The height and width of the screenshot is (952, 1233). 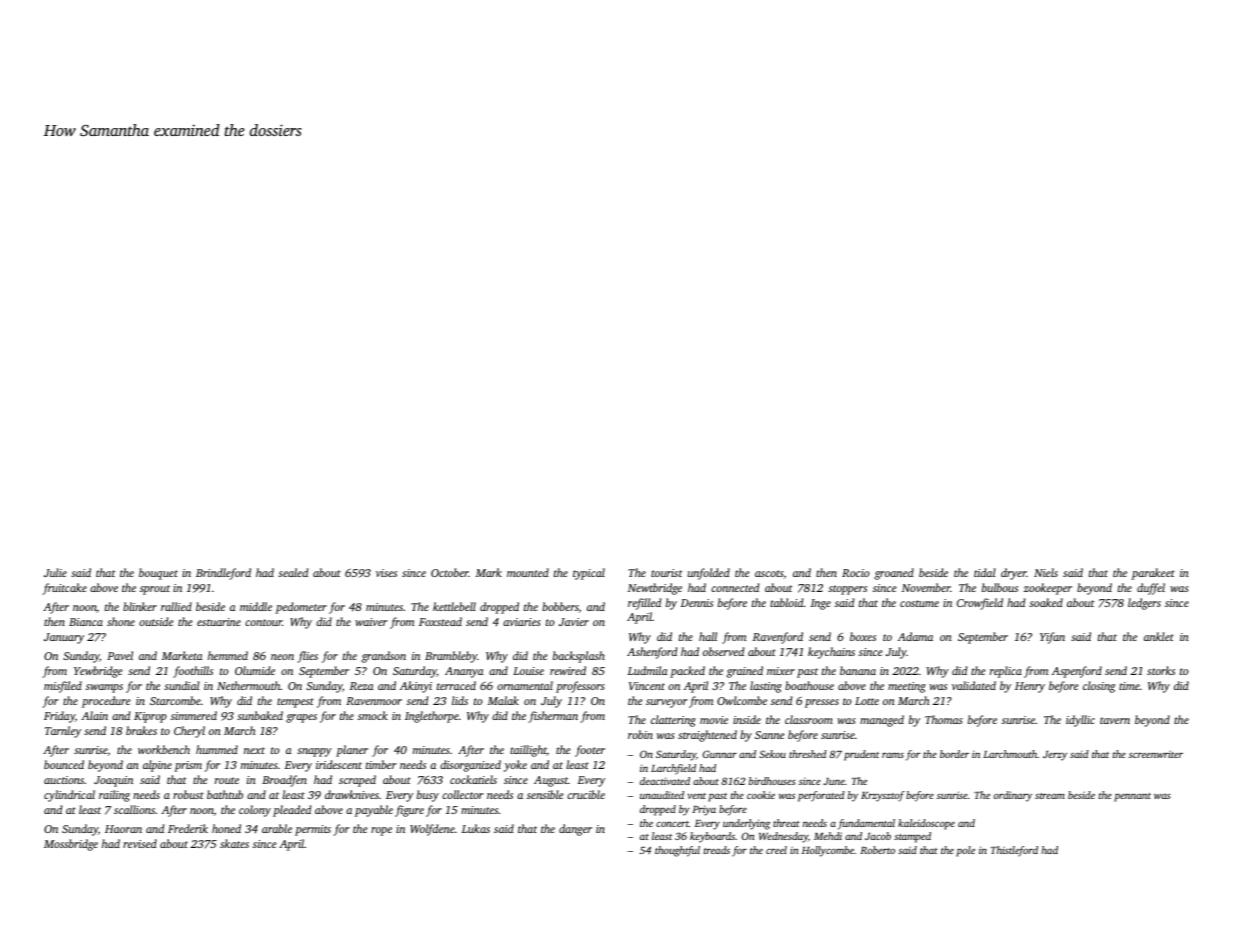 I want to click on Larchfield, so click(x=673, y=769).
